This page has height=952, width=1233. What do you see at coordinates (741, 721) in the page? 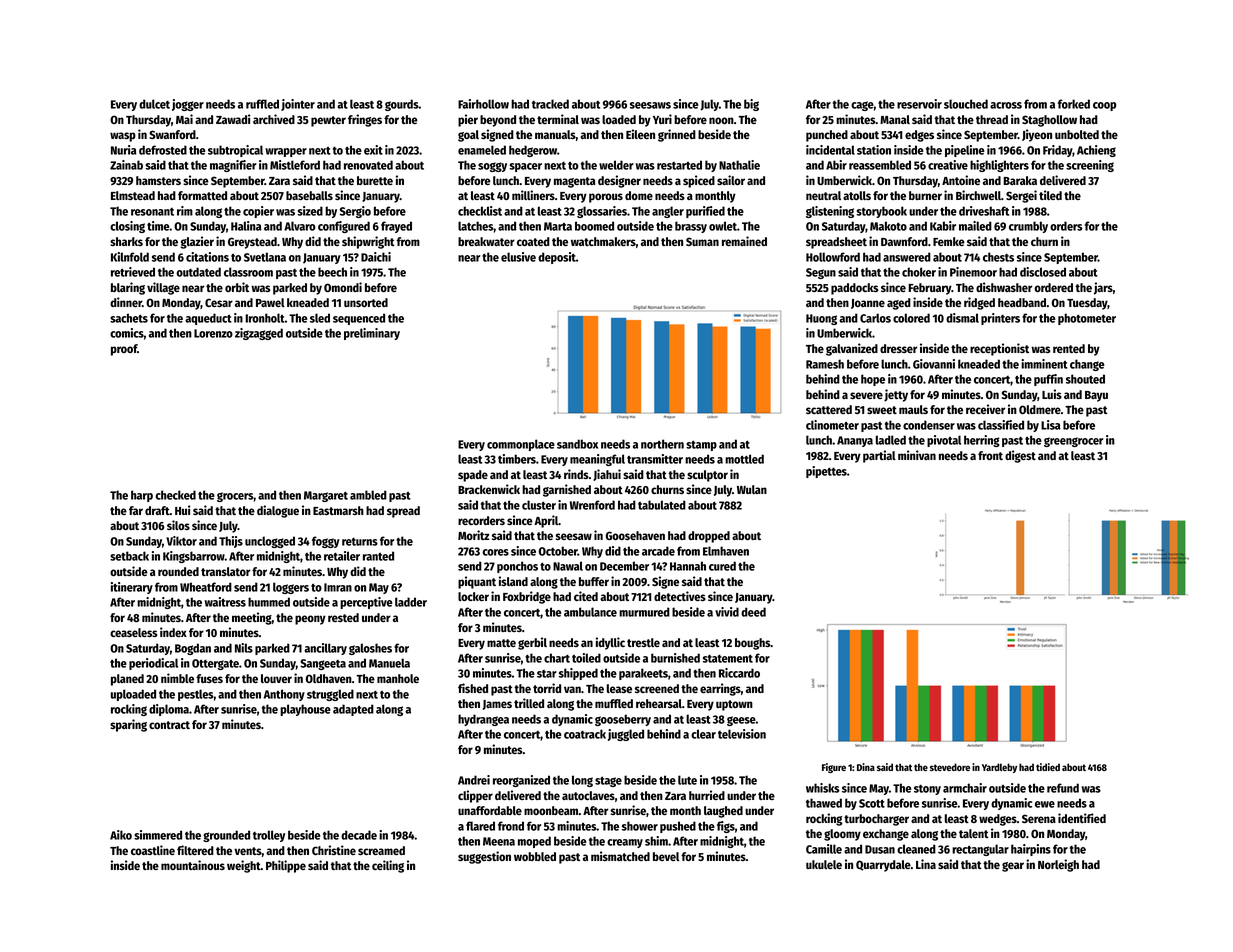
I see `geese` at bounding box center [741, 721].
